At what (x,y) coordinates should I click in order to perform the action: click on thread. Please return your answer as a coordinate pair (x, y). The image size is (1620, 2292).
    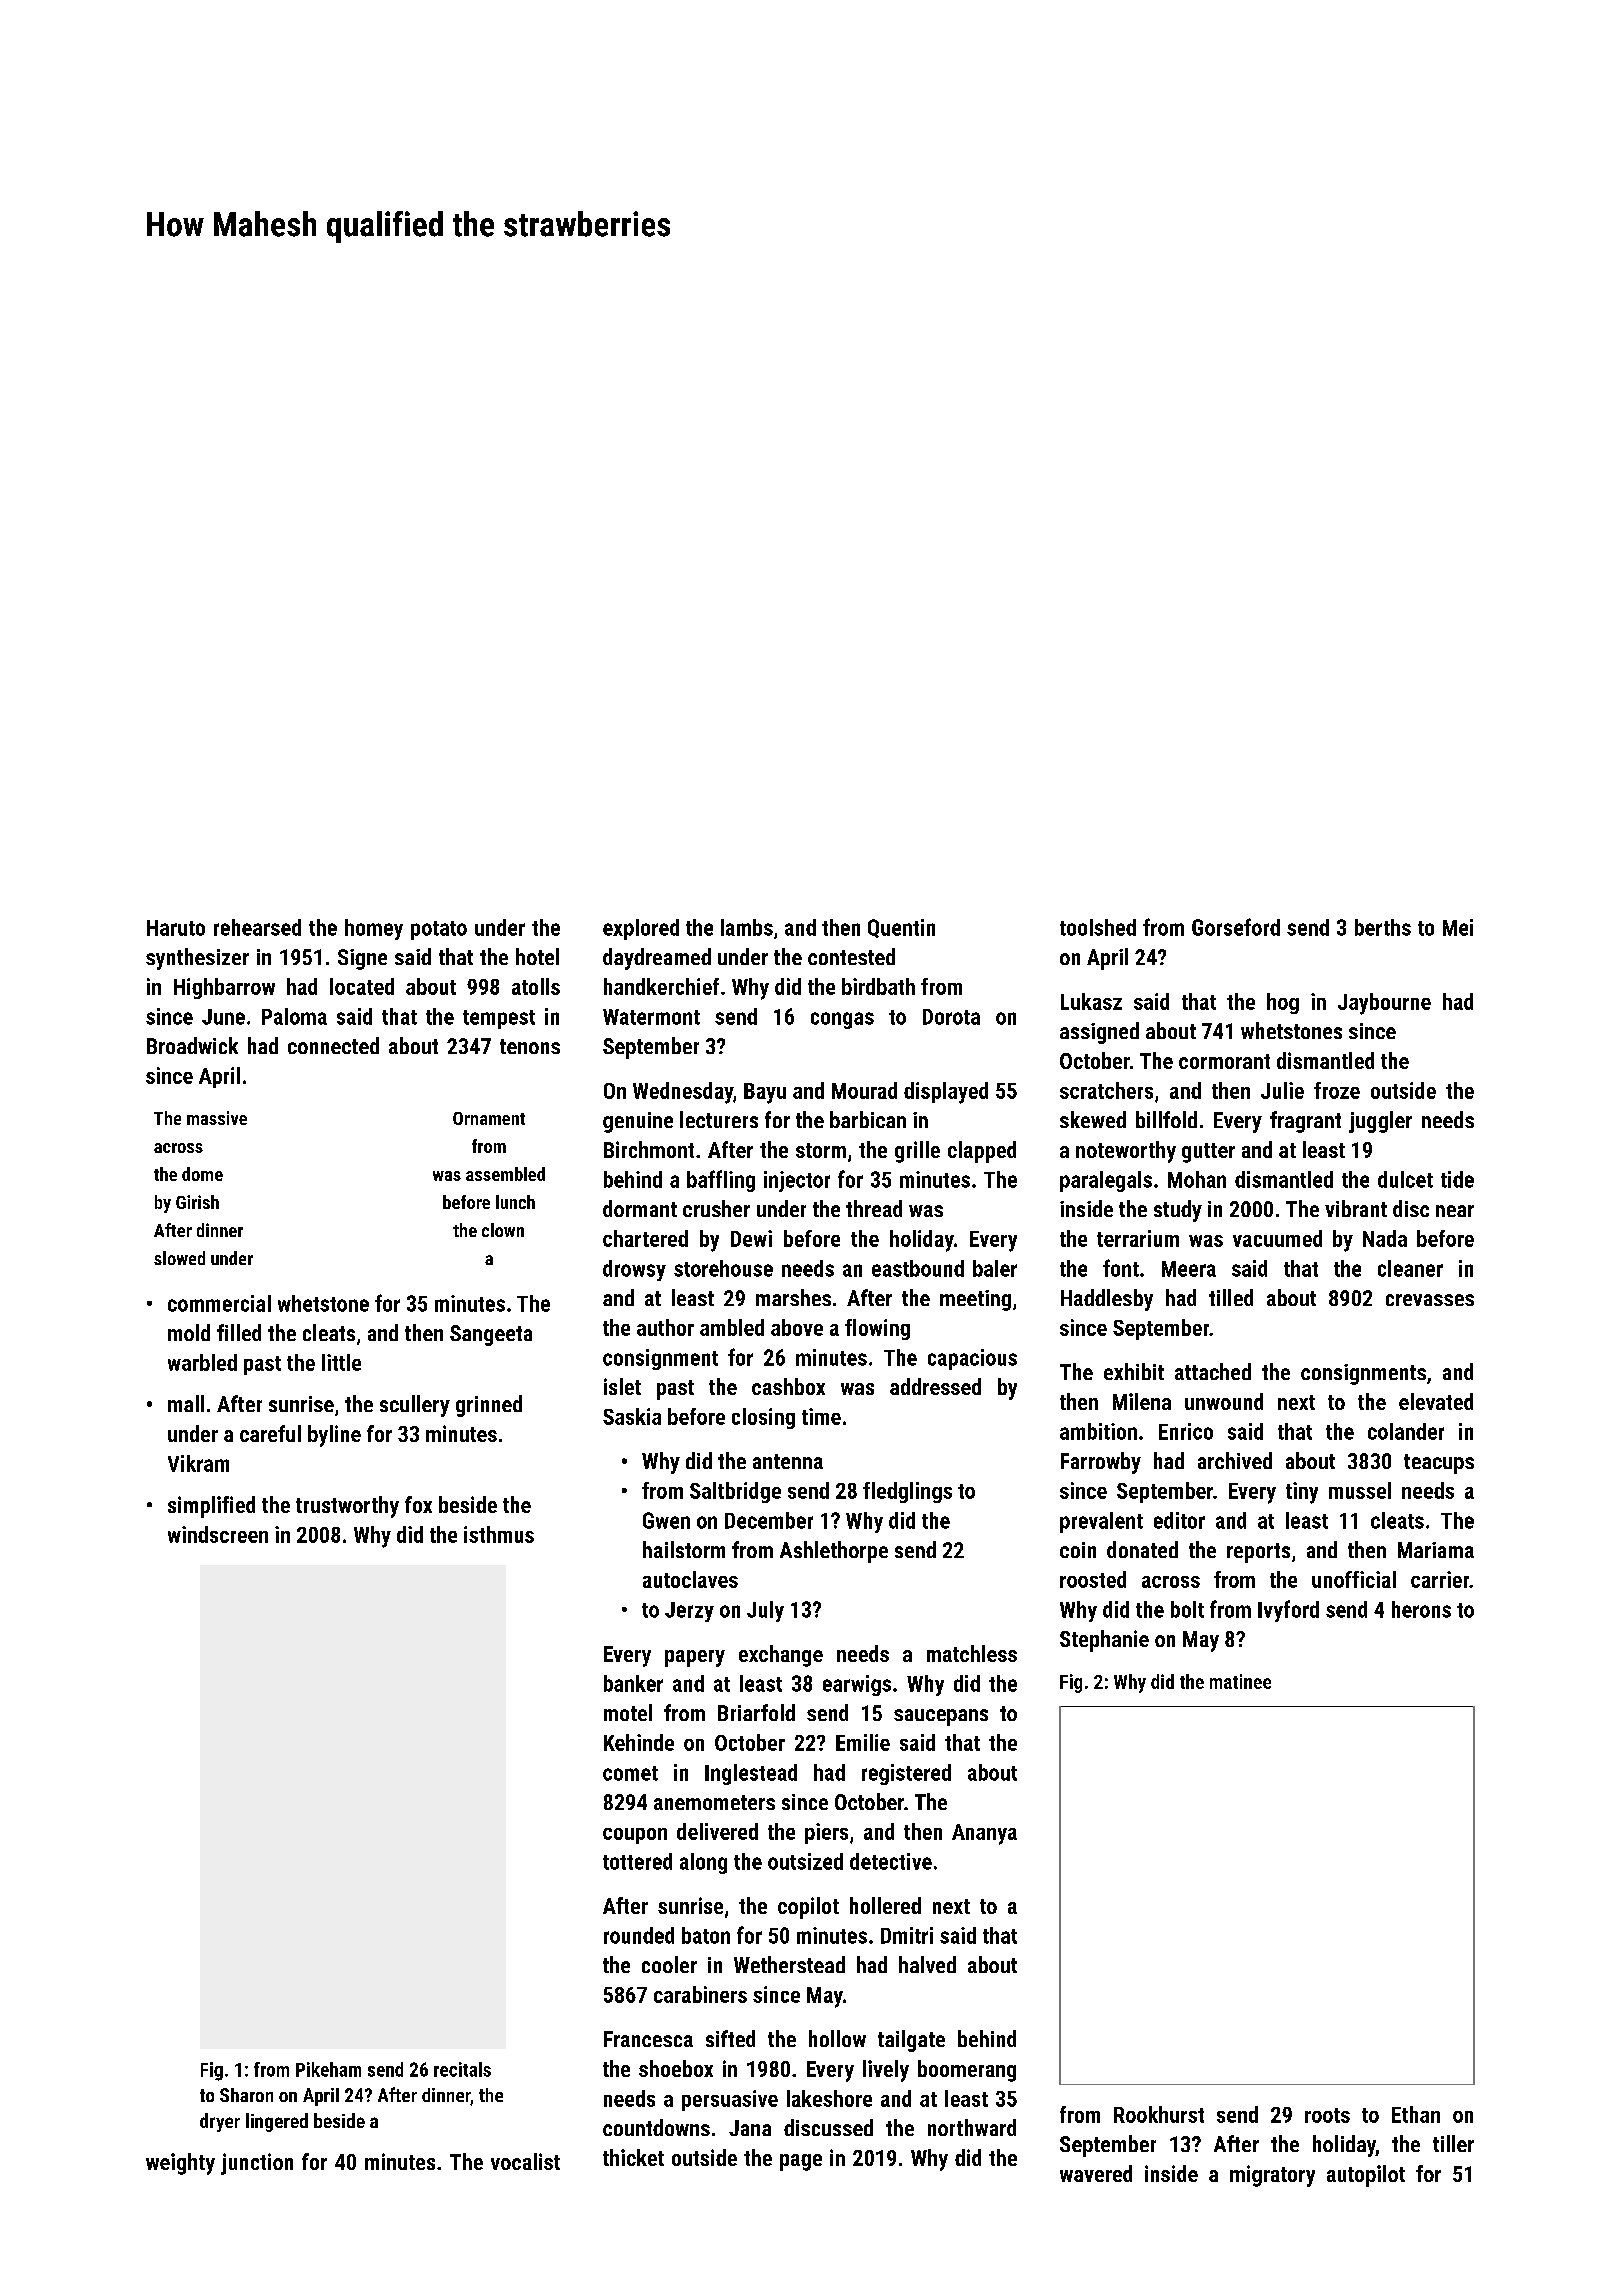
    Looking at the image, I should click on (874, 1208).
